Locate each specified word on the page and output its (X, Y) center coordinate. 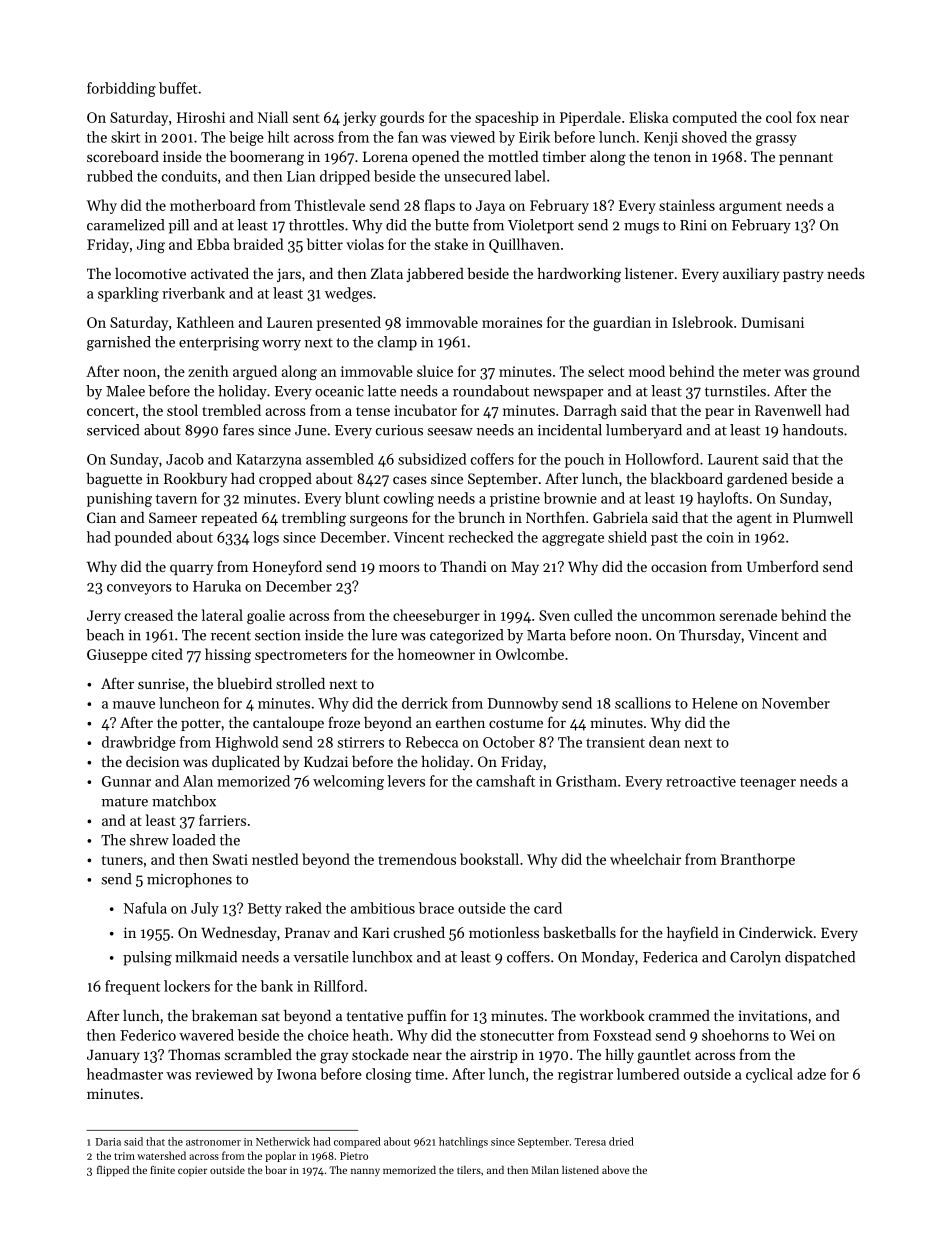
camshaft (505, 781)
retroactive (701, 781)
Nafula (145, 908)
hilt (278, 137)
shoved (704, 137)
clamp (397, 343)
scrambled (258, 1054)
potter (201, 725)
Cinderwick (776, 932)
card (548, 908)
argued (255, 372)
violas (365, 244)
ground (836, 372)
